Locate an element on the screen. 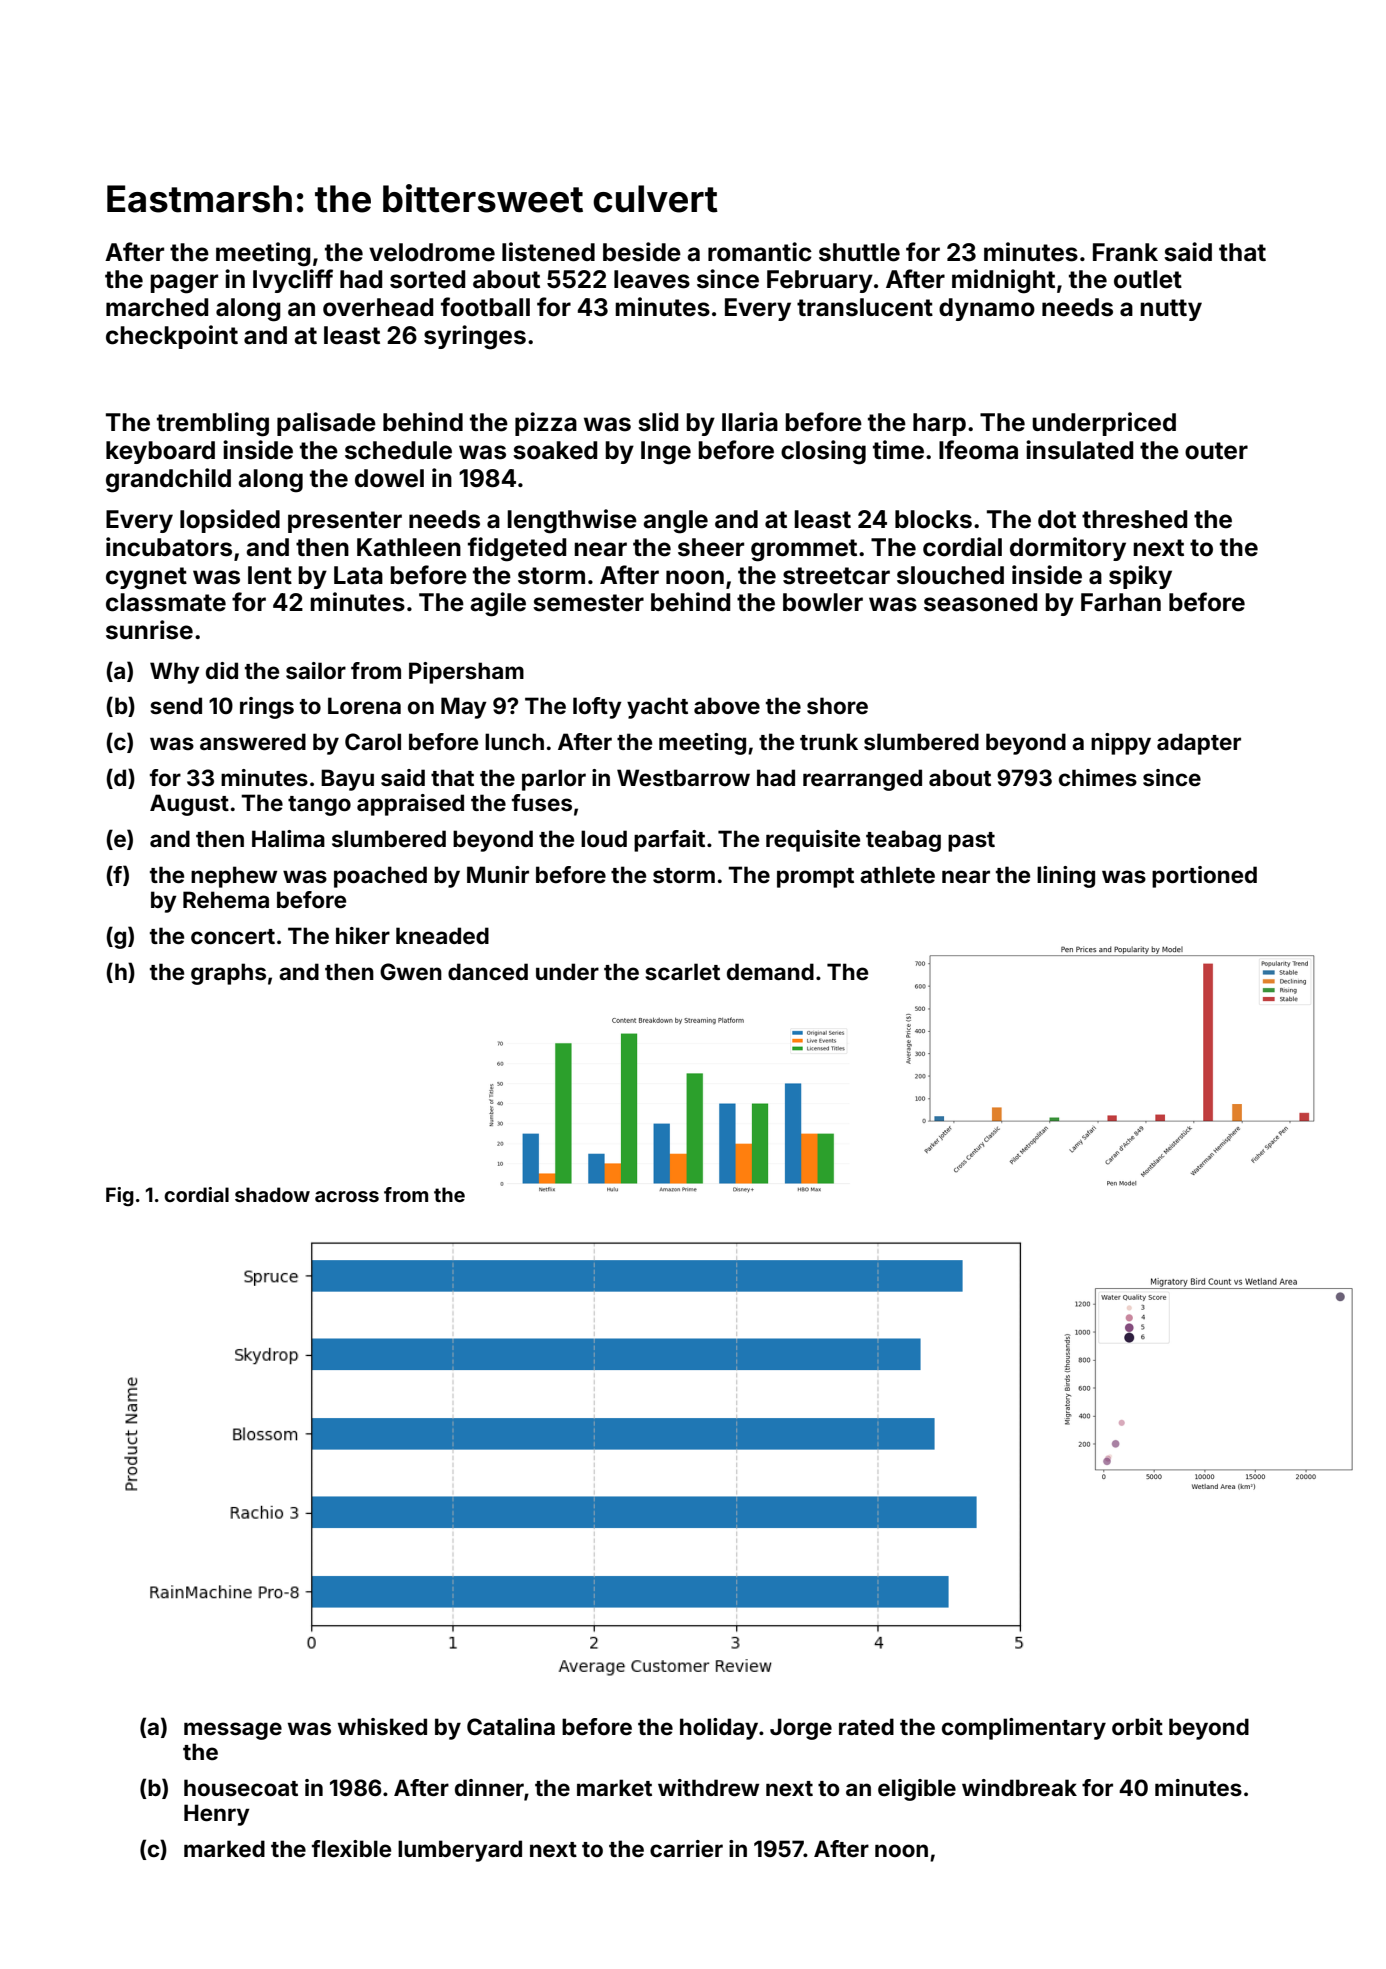 The image size is (1386, 1969). whisked is located at coordinates (382, 1726).
